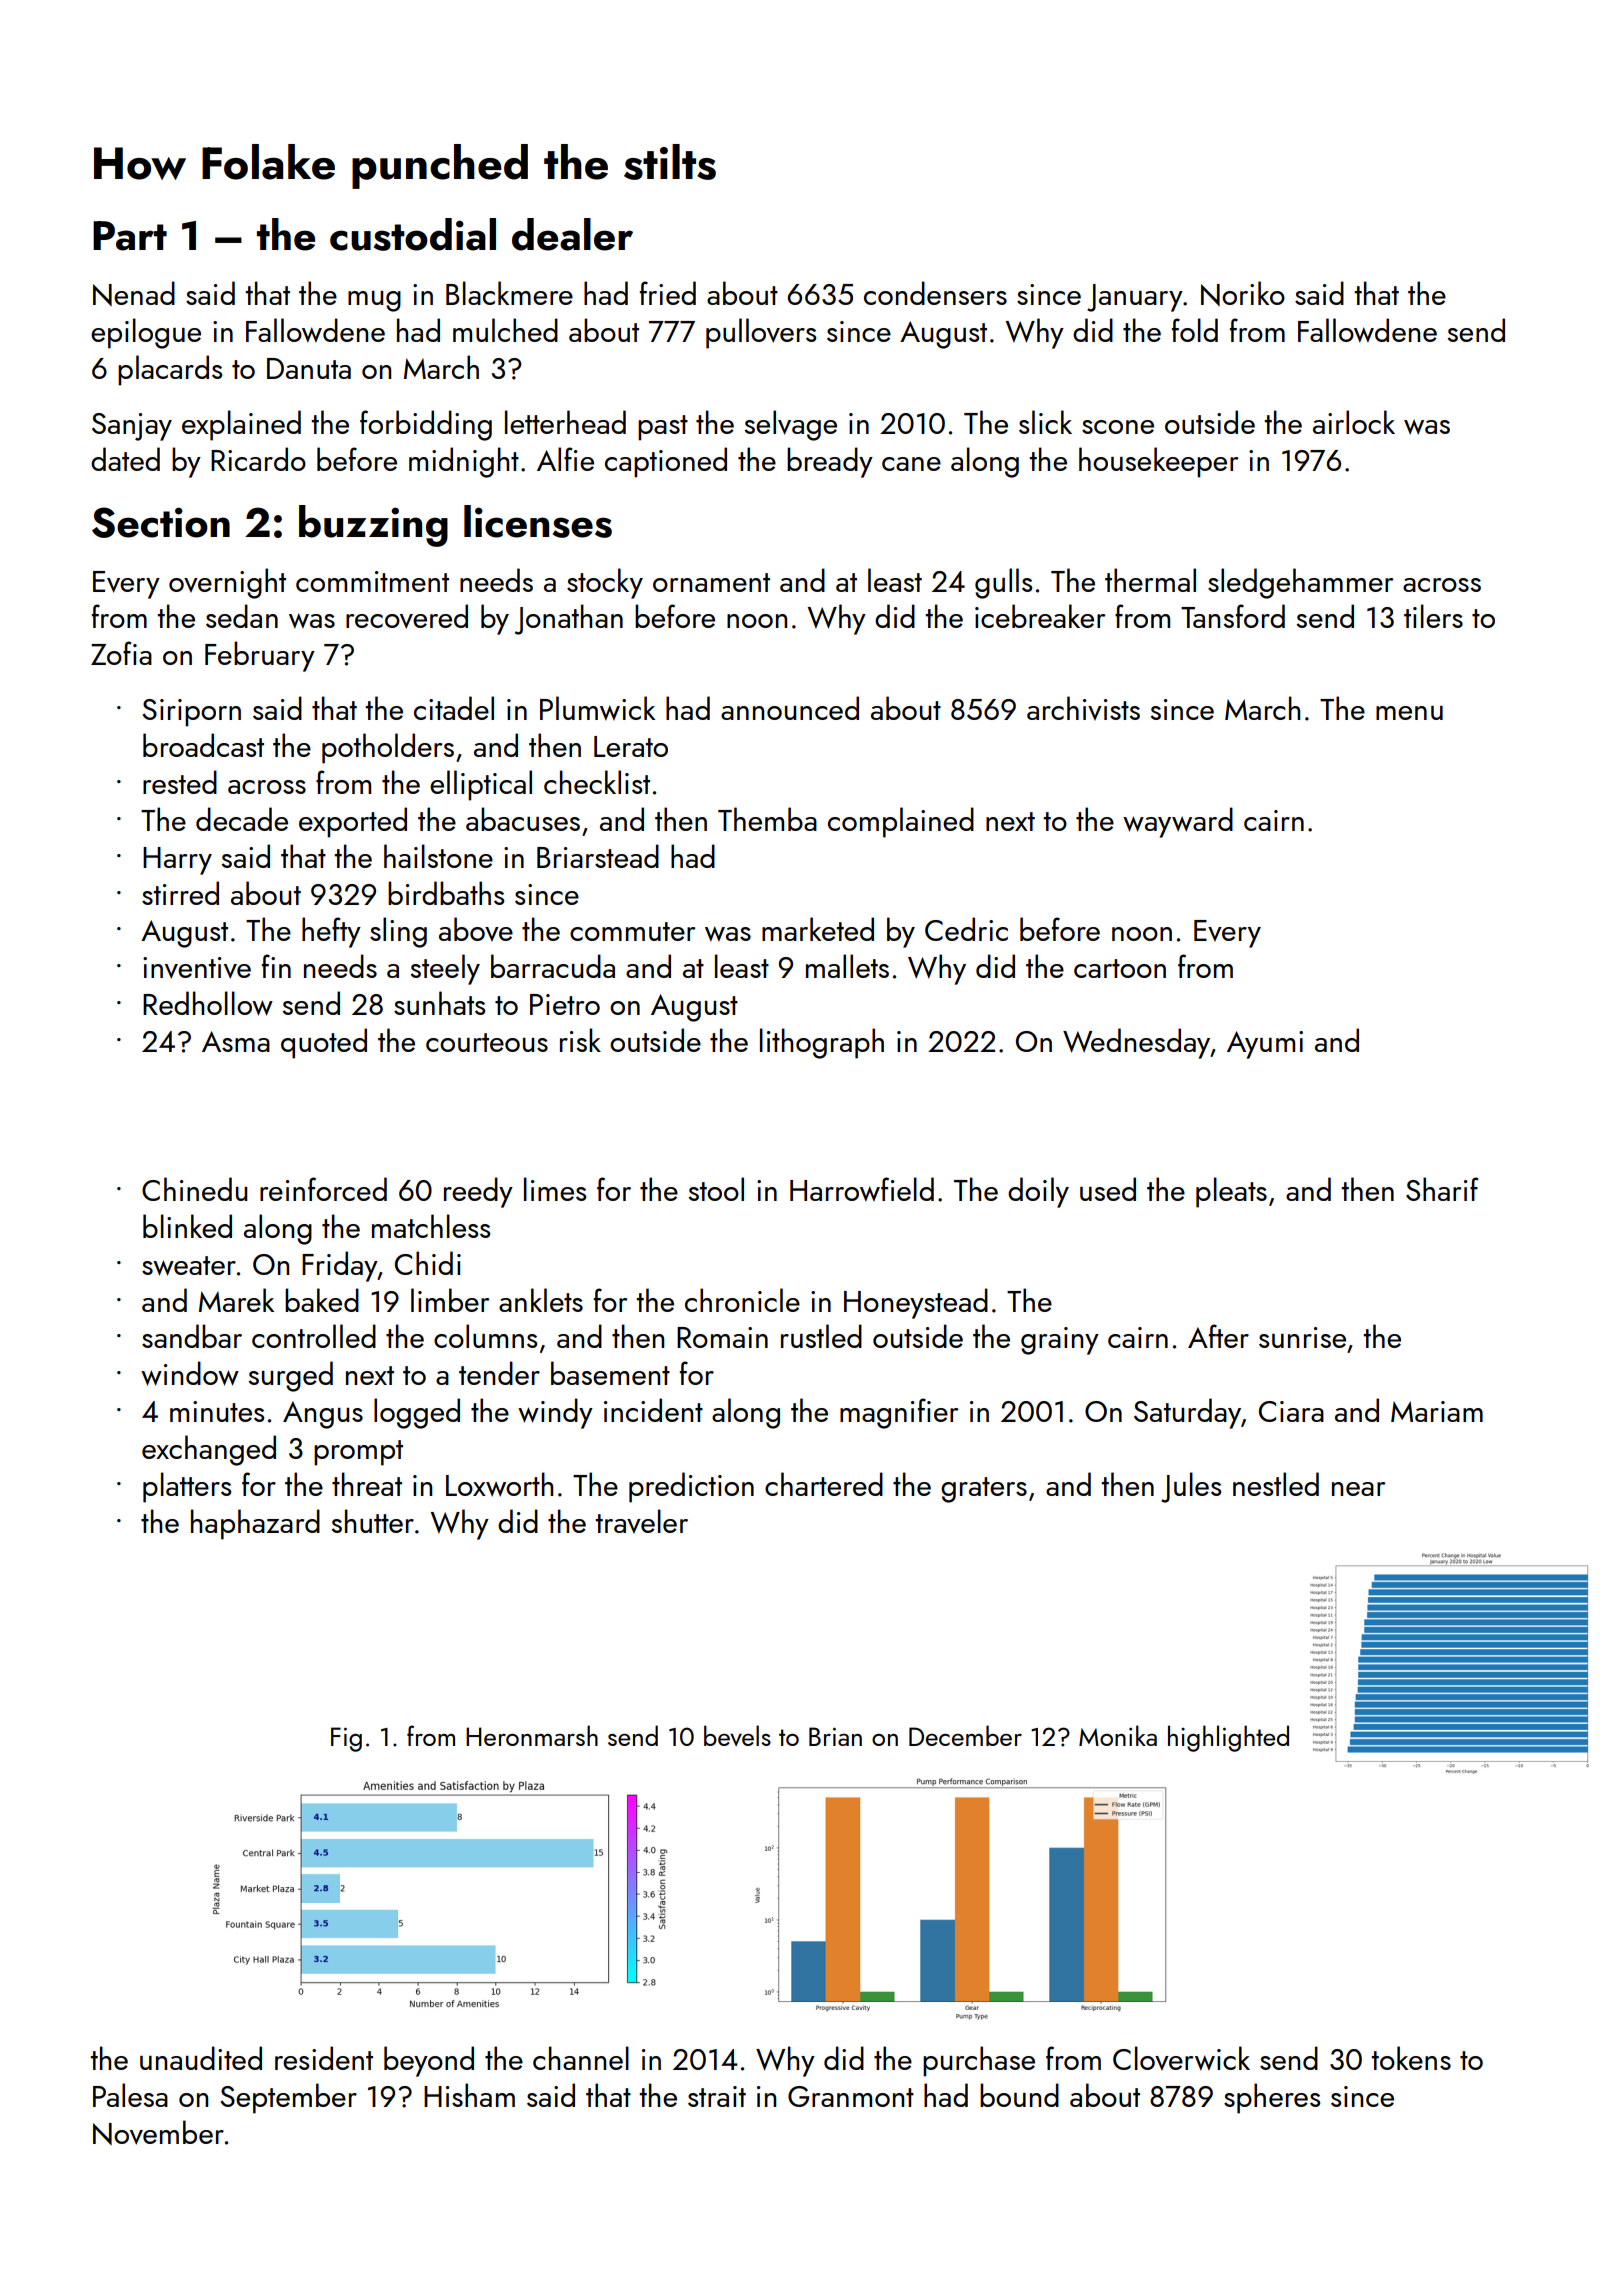 The height and width of the image is (2292, 1620). What do you see at coordinates (1409, 713) in the image?
I see `menu` at bounding box center [1409, 713].
